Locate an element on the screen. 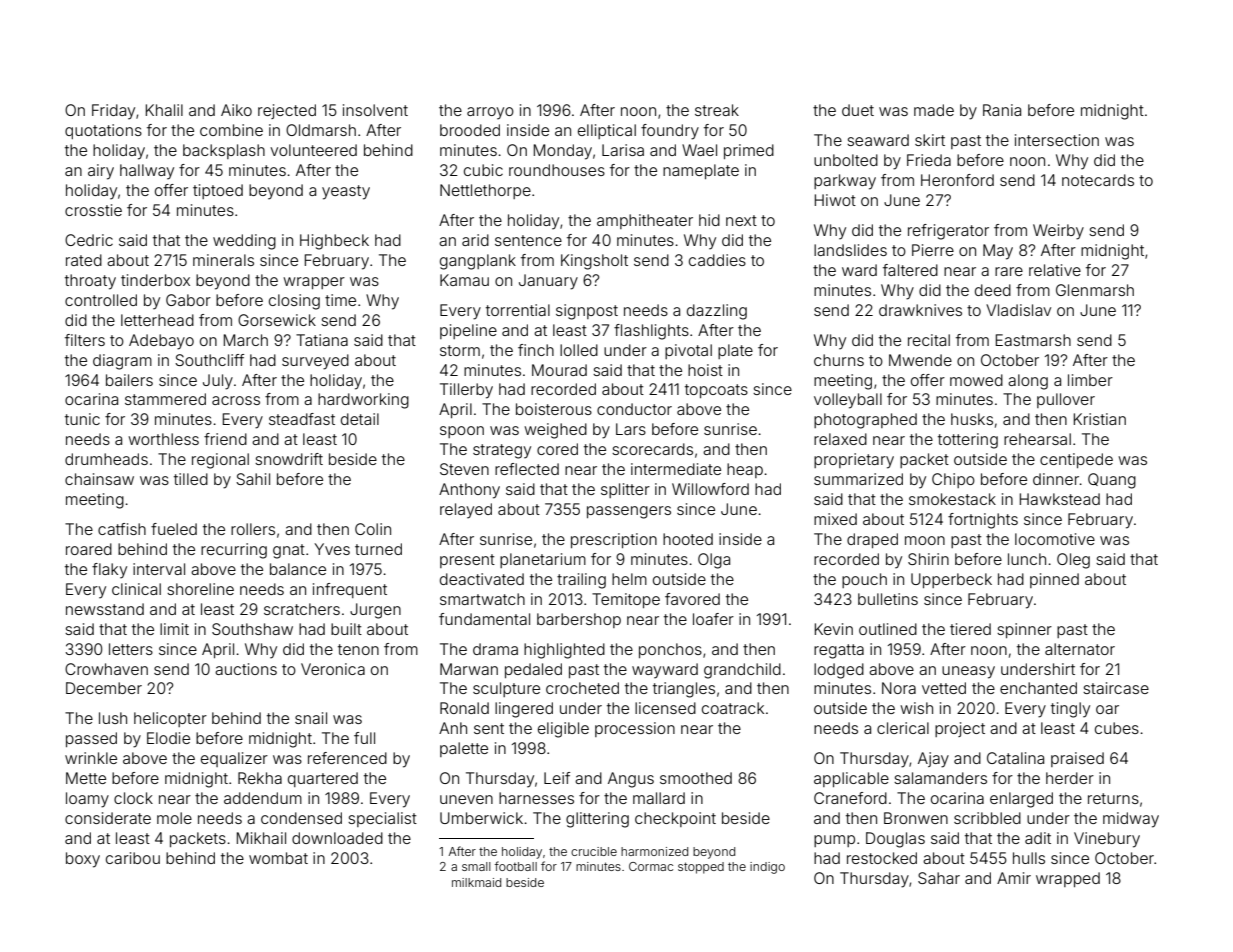 This screenshot has height=952, width=1233. made is located at coordinates (934, 110).
